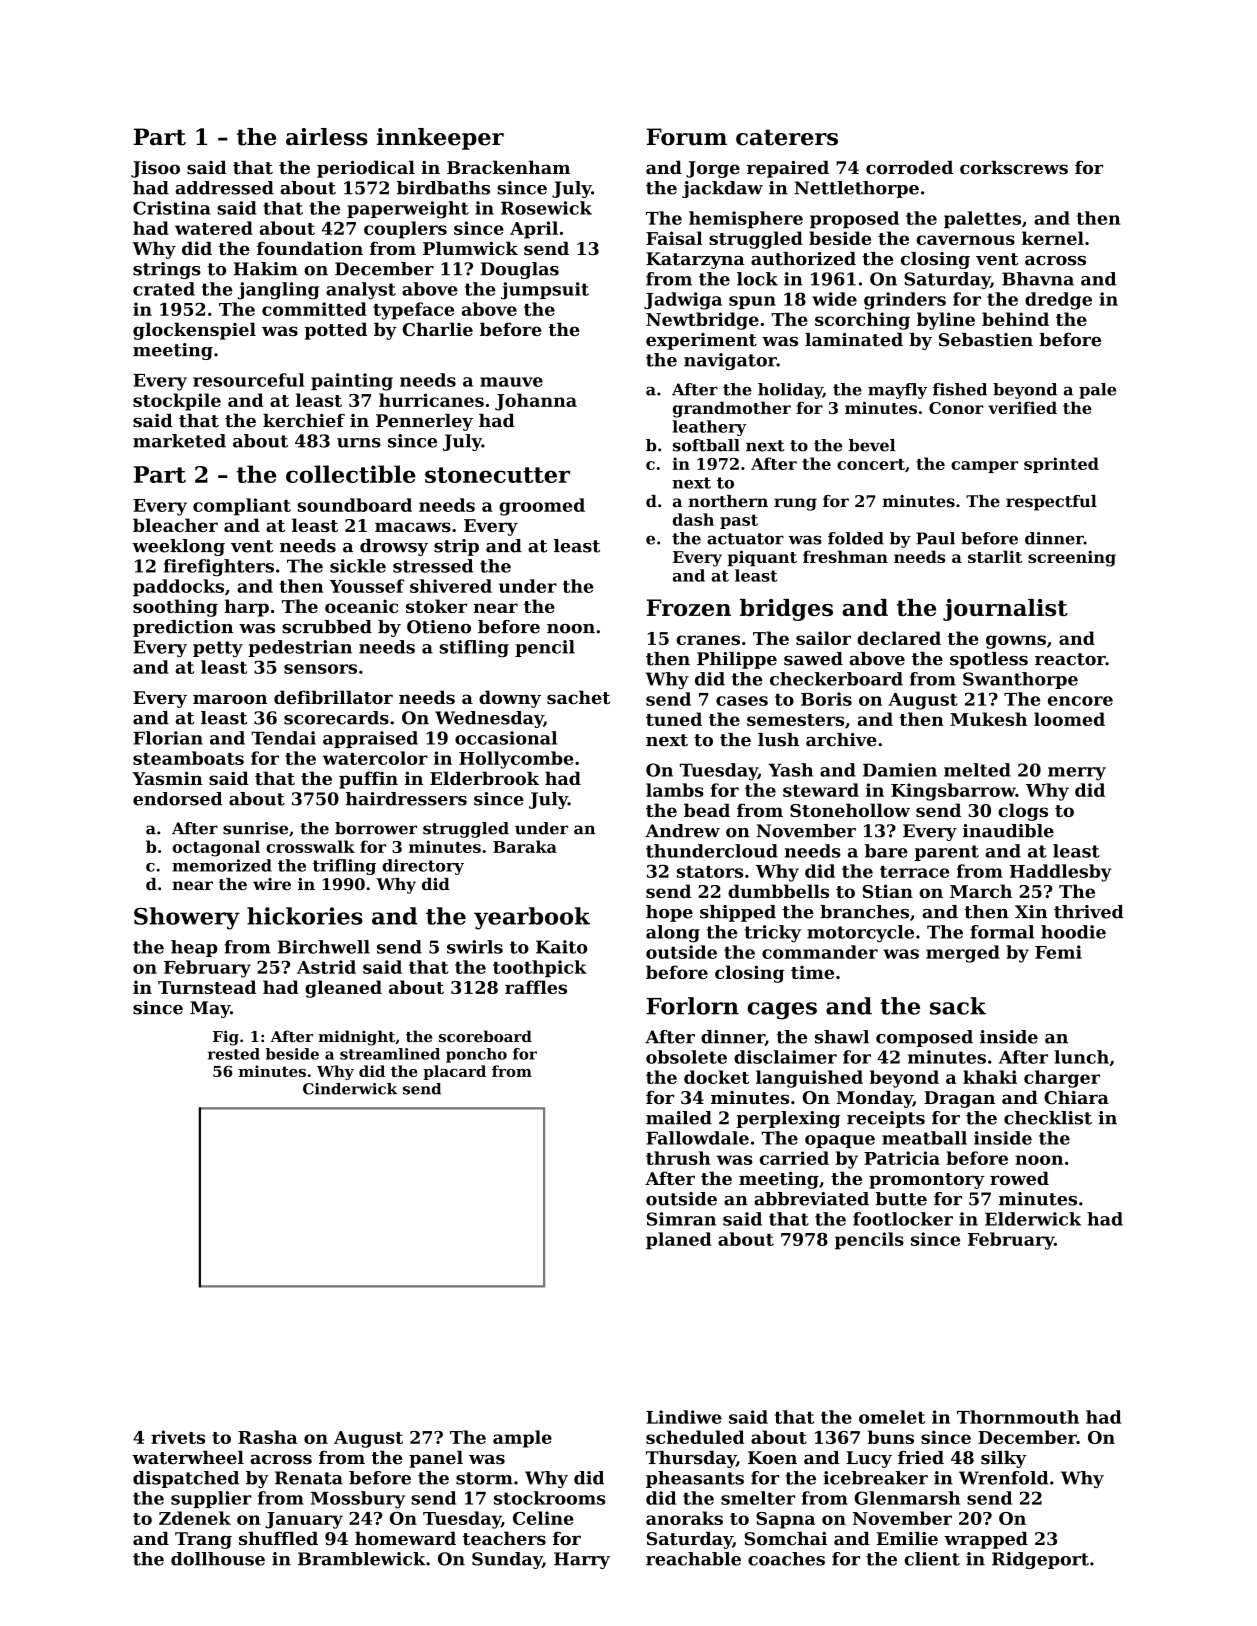  I want to click on Bramblewick, so click(362, 1559).
